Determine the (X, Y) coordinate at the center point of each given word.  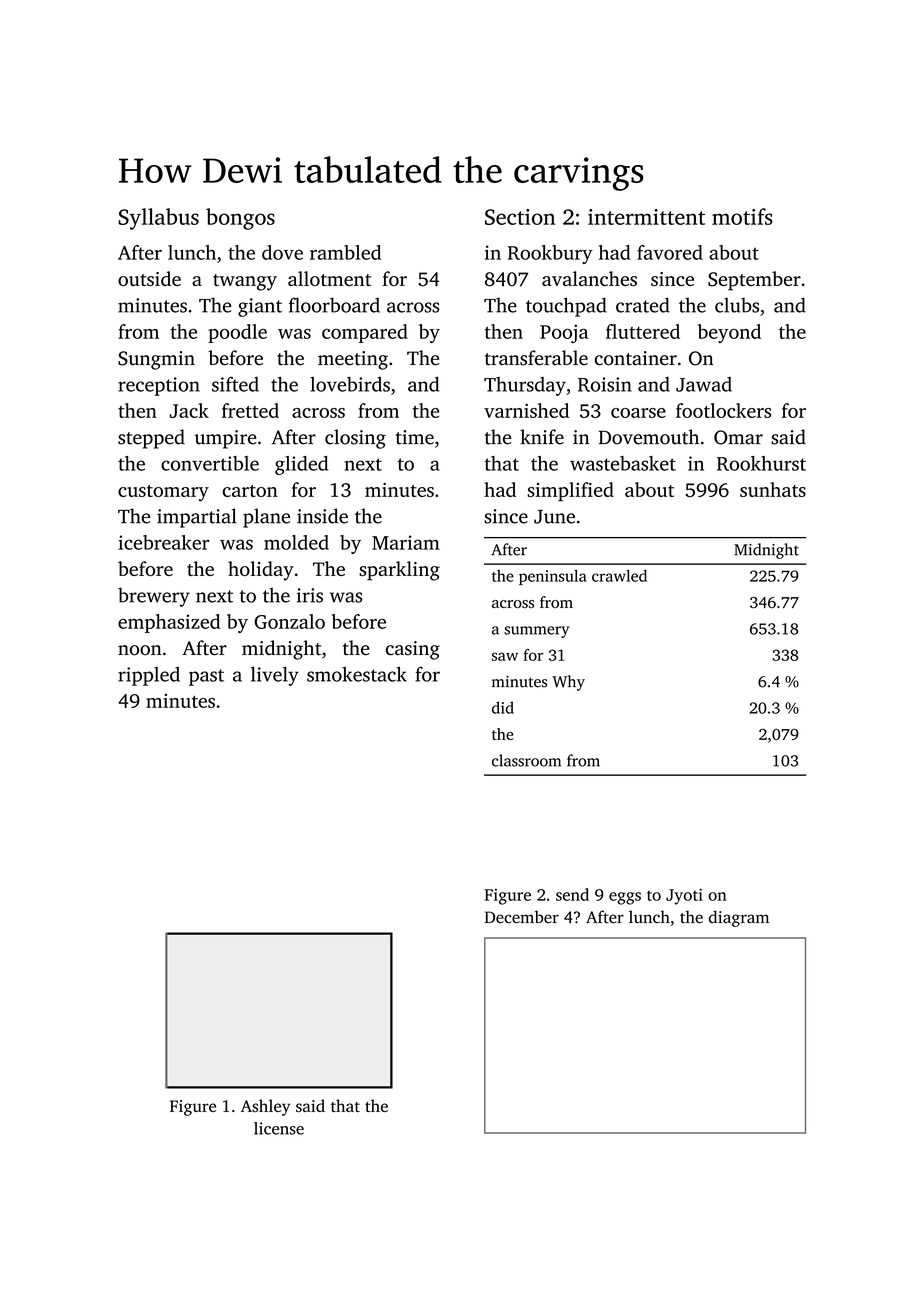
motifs (742, 216)
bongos (240, 219)
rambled (345, 252)
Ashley (265, 1107)
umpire (226, 439)
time (415, 437)
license (279, 1128)
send (572, 894)
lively (275, 676)
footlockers (723, 410)
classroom (526, 760)
